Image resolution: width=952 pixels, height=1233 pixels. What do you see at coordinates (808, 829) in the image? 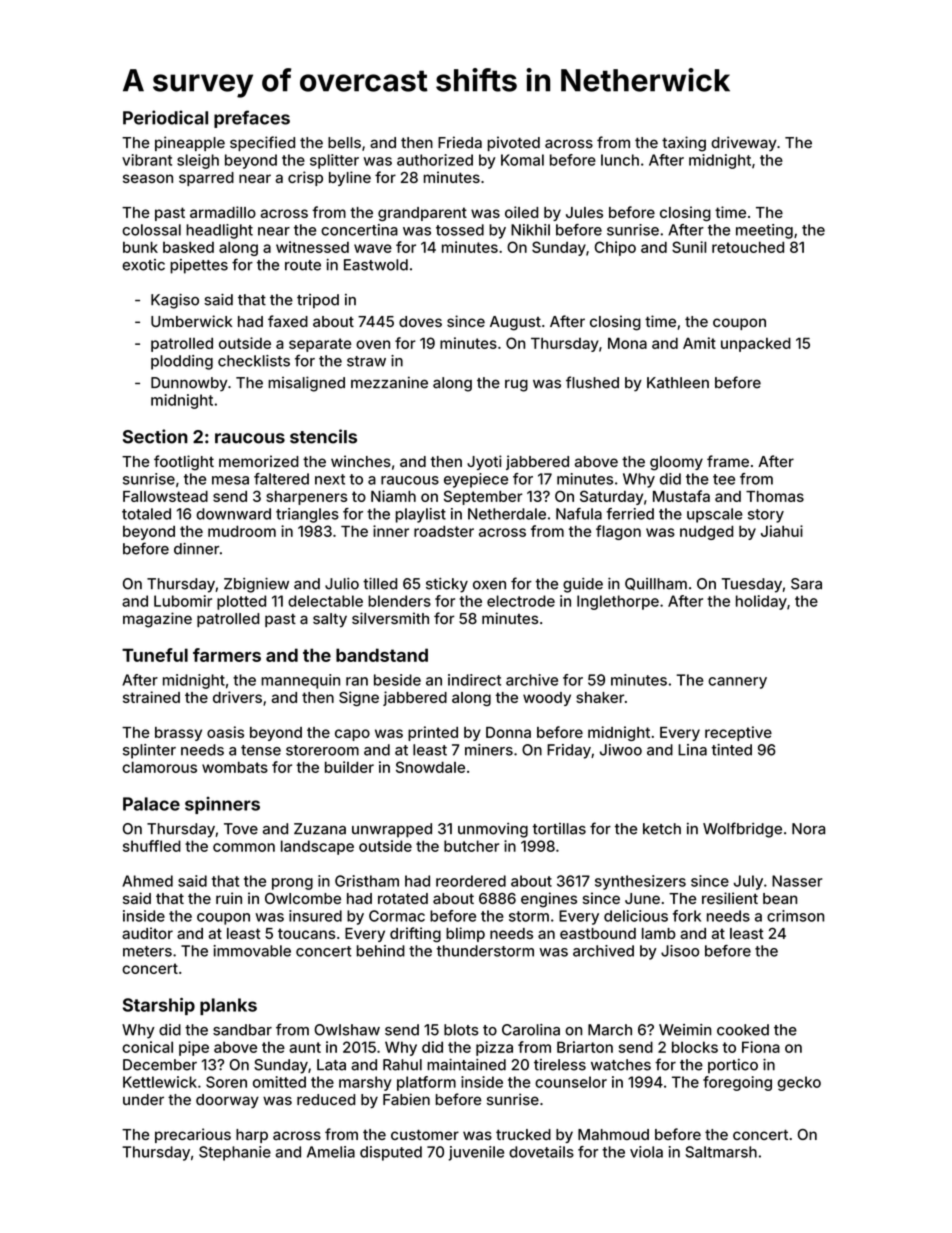
I see `Nora` at bounding box center [808, 829].
